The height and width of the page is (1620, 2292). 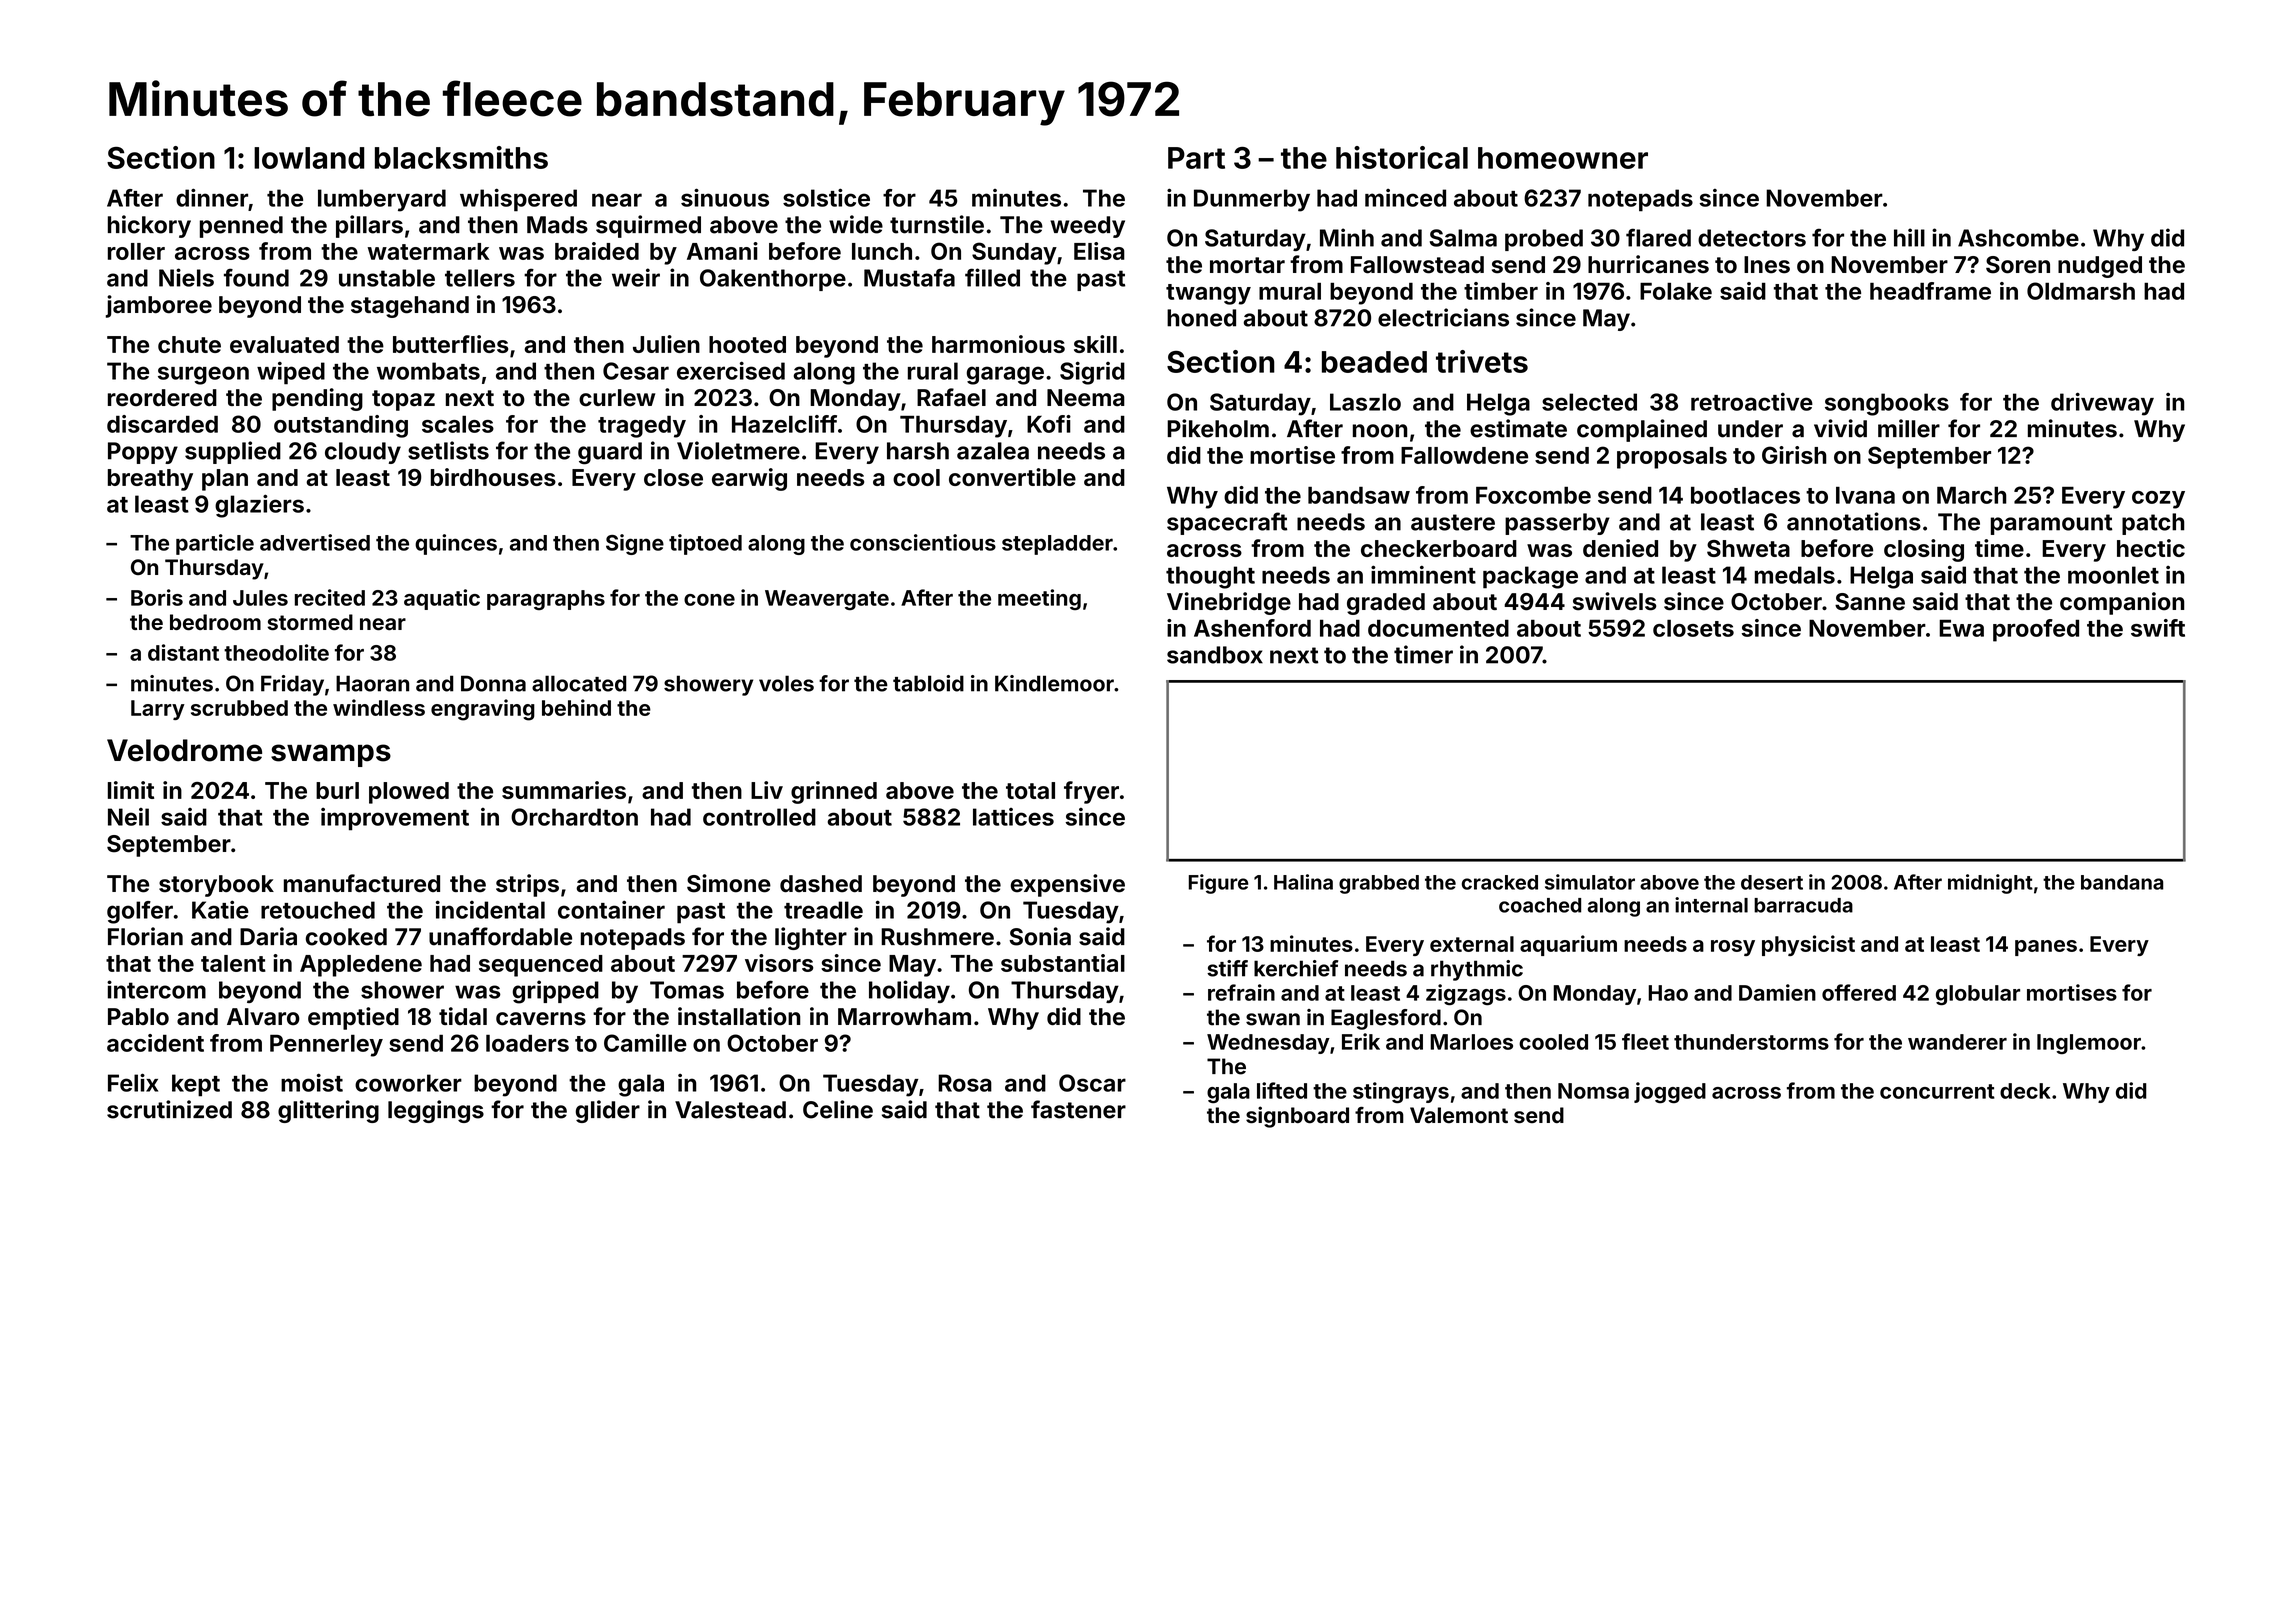 What do you see at coordinates (1380, 431) in the page?
I see `noon` at bounding box center [1380, 431].
